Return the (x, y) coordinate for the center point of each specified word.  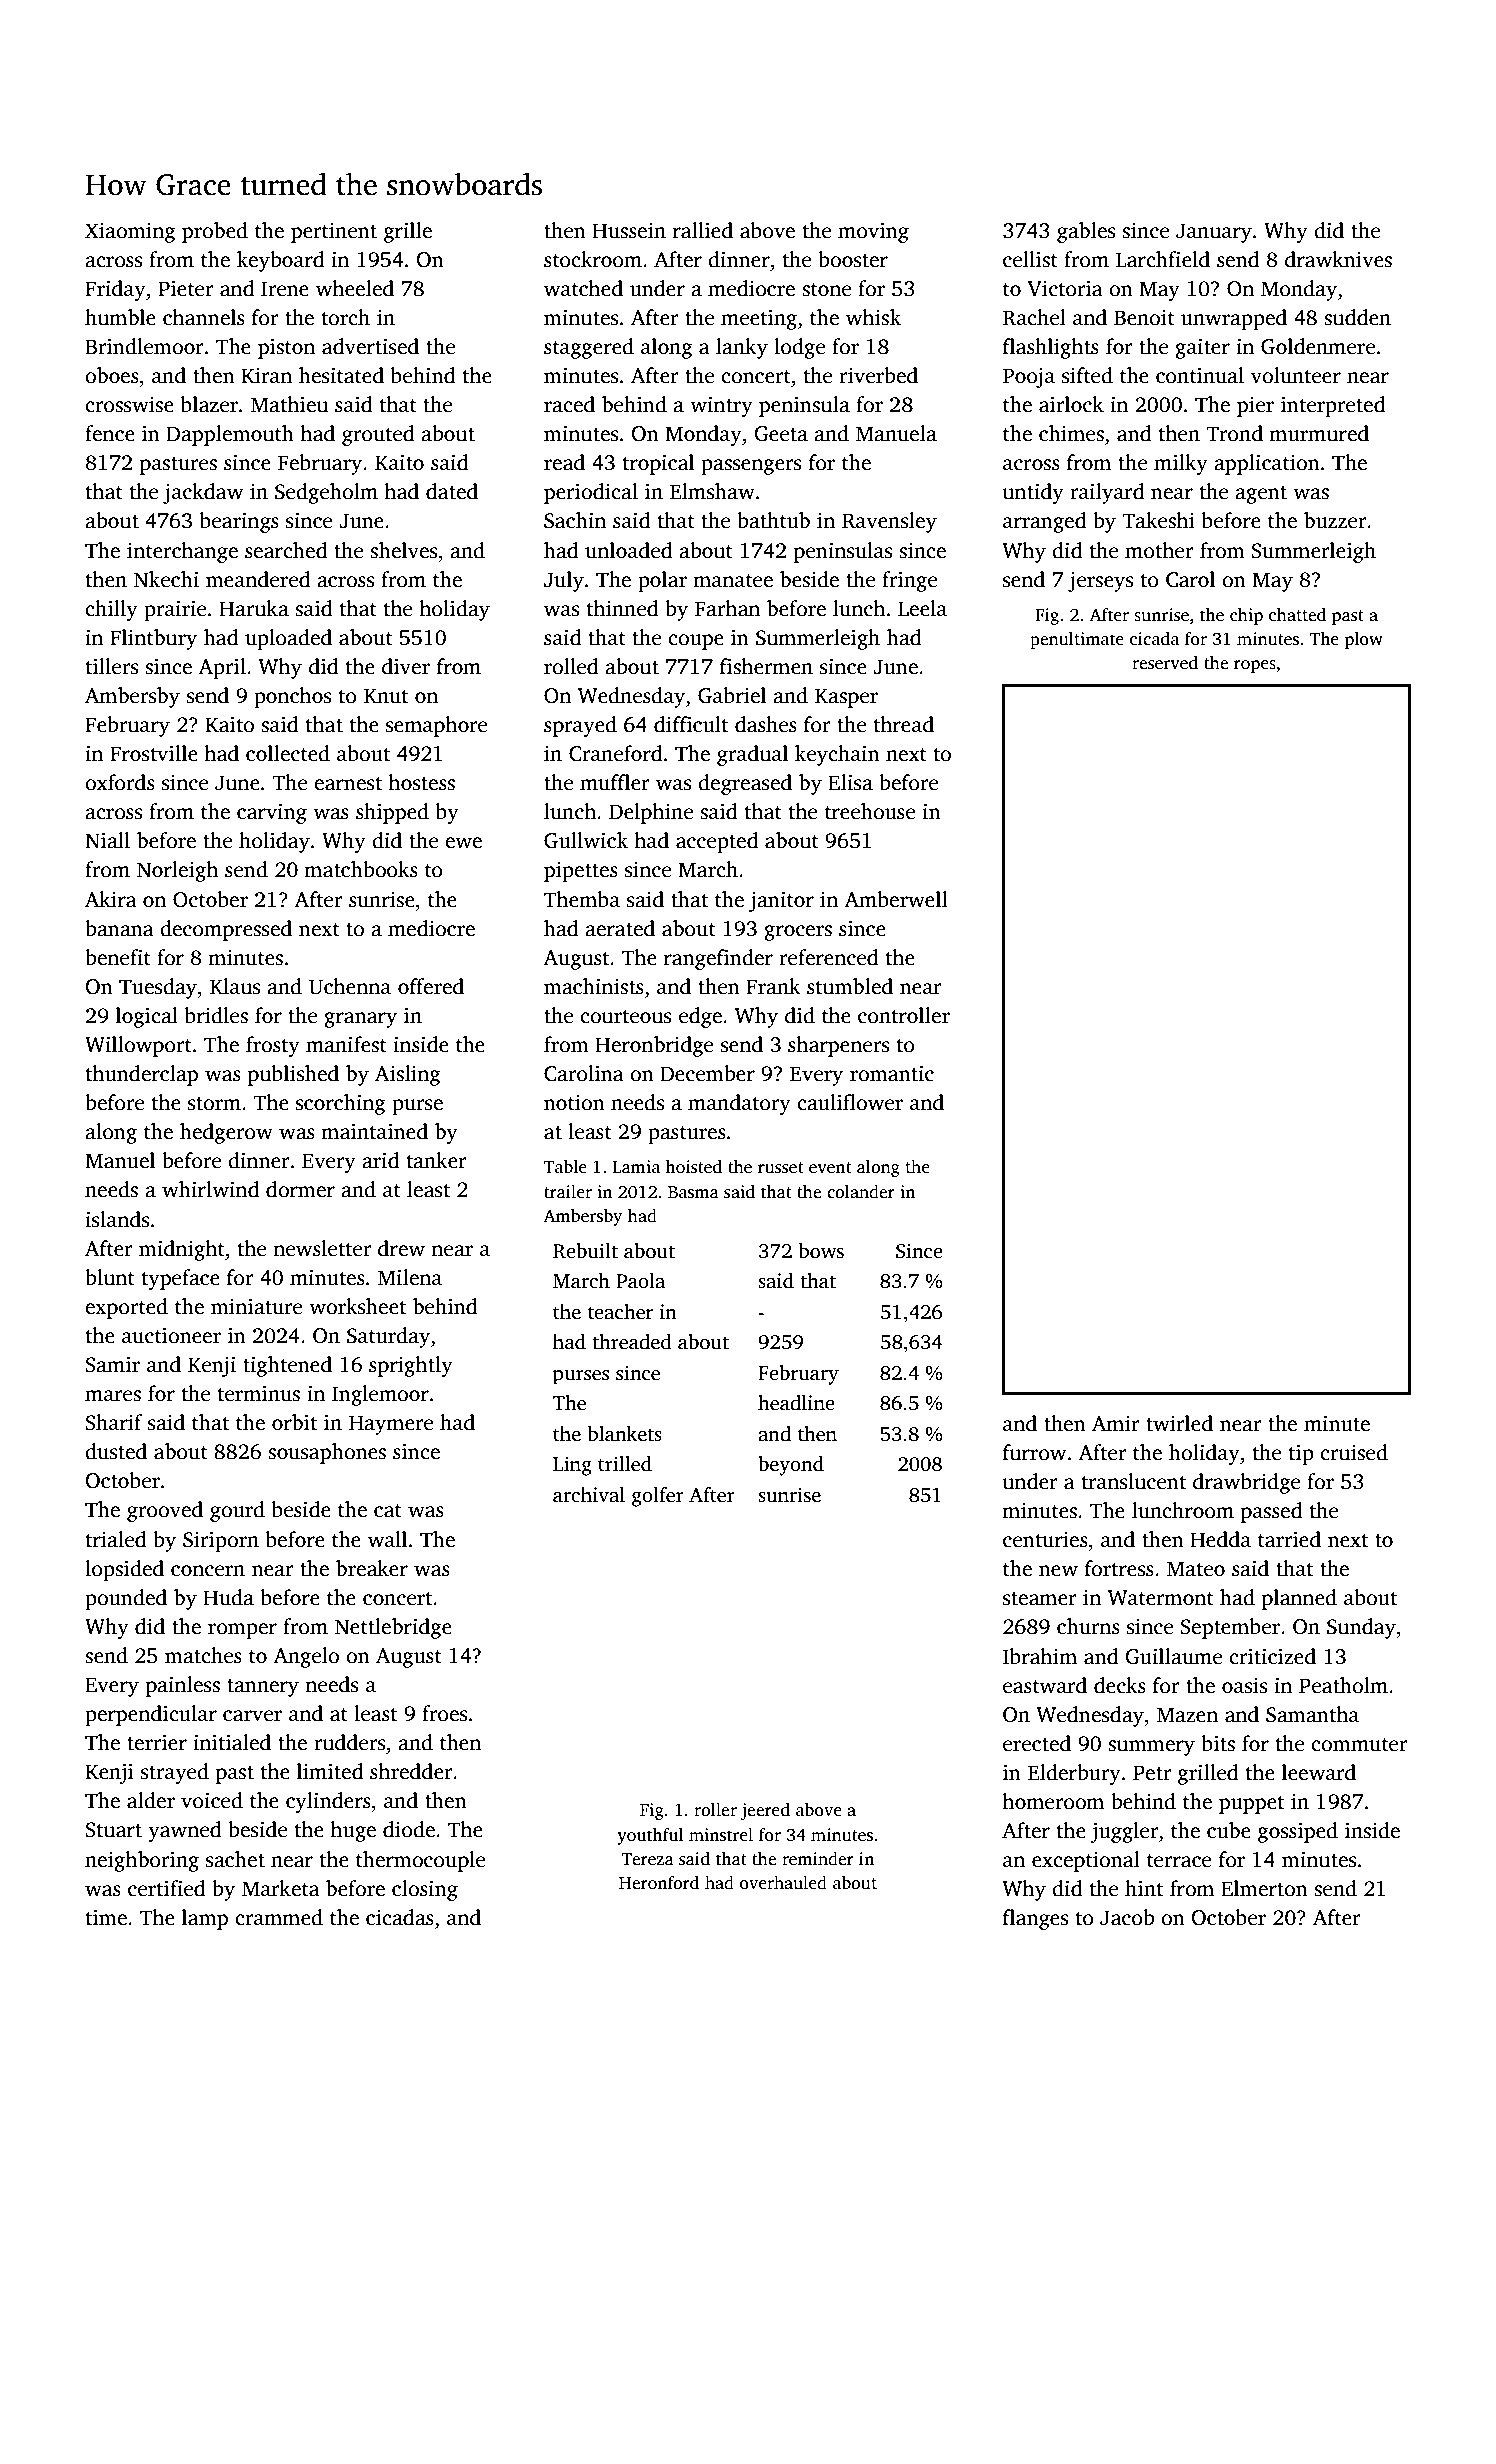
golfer (658, 1497)
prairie (175, 610)
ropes (1255, 666)
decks (1120, 1685)
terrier (157, 1742)
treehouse (870, 811)
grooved (165, 1511)
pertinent (334, 233)
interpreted (1333, 406)
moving (873, 232)
